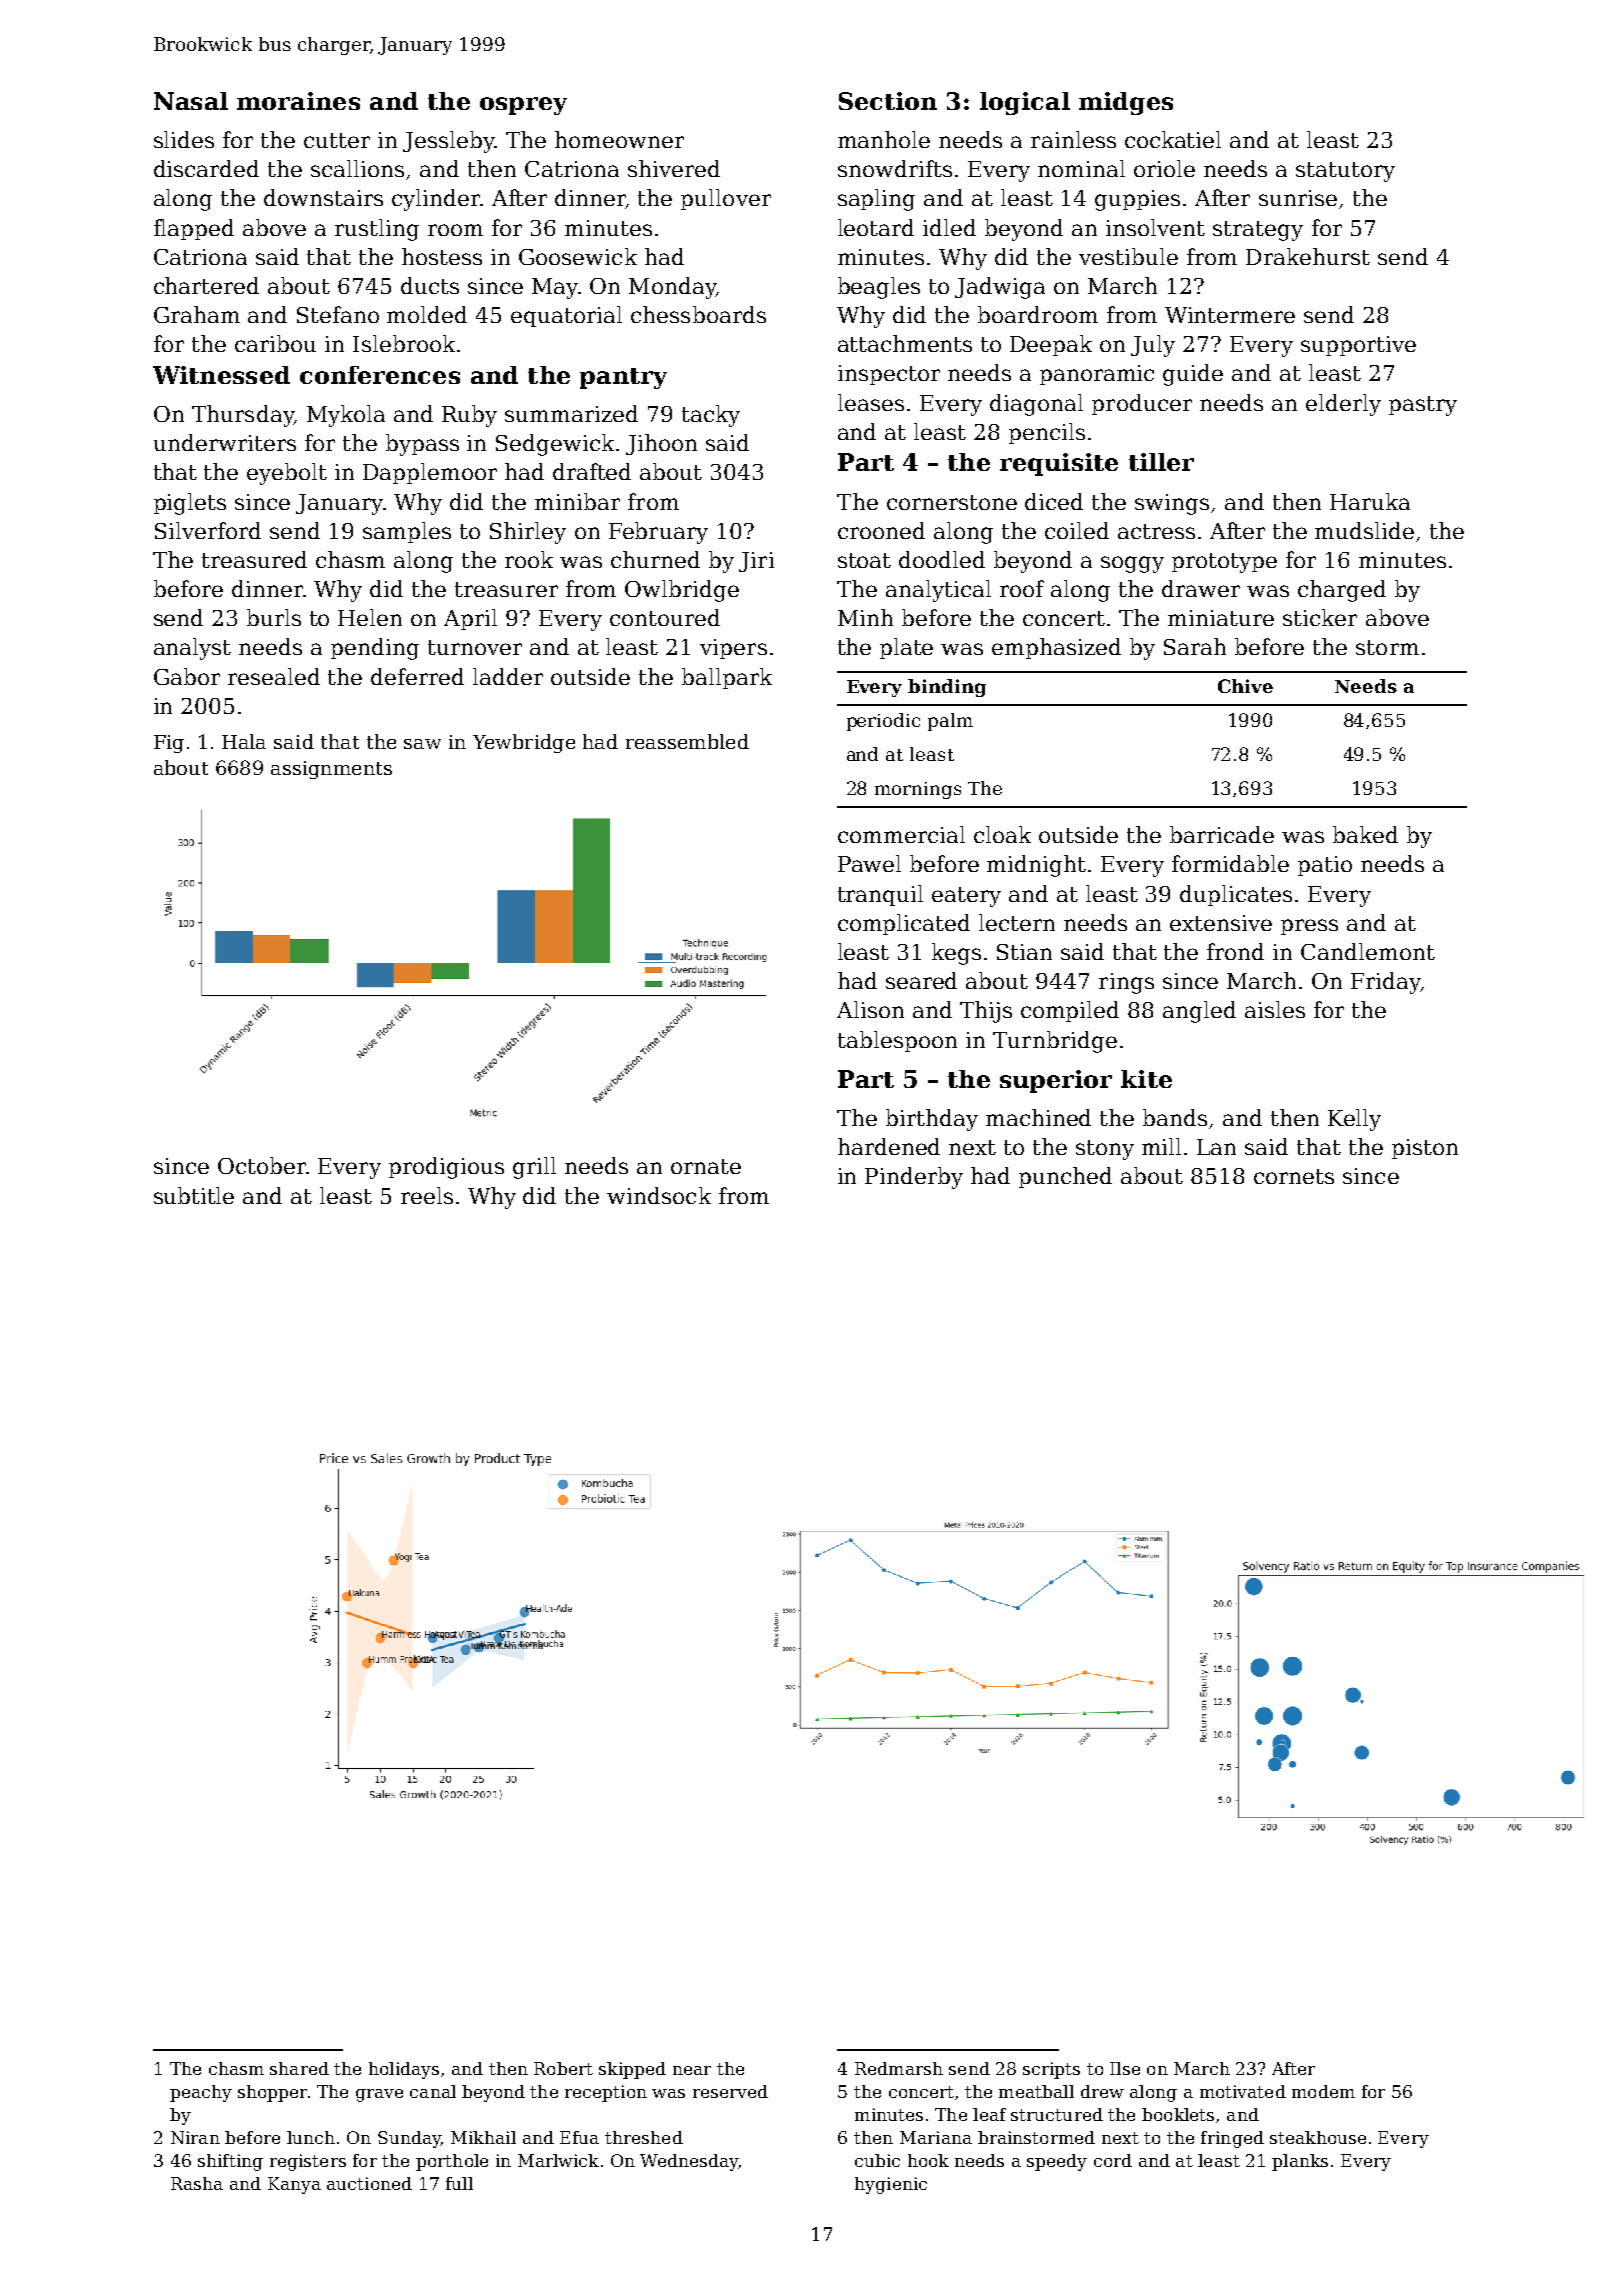 The height and width of the screenshot is (2292, 1620). Describe the element at coordinates (299, 2068) in the screenshot. I see `shared` at that location.
